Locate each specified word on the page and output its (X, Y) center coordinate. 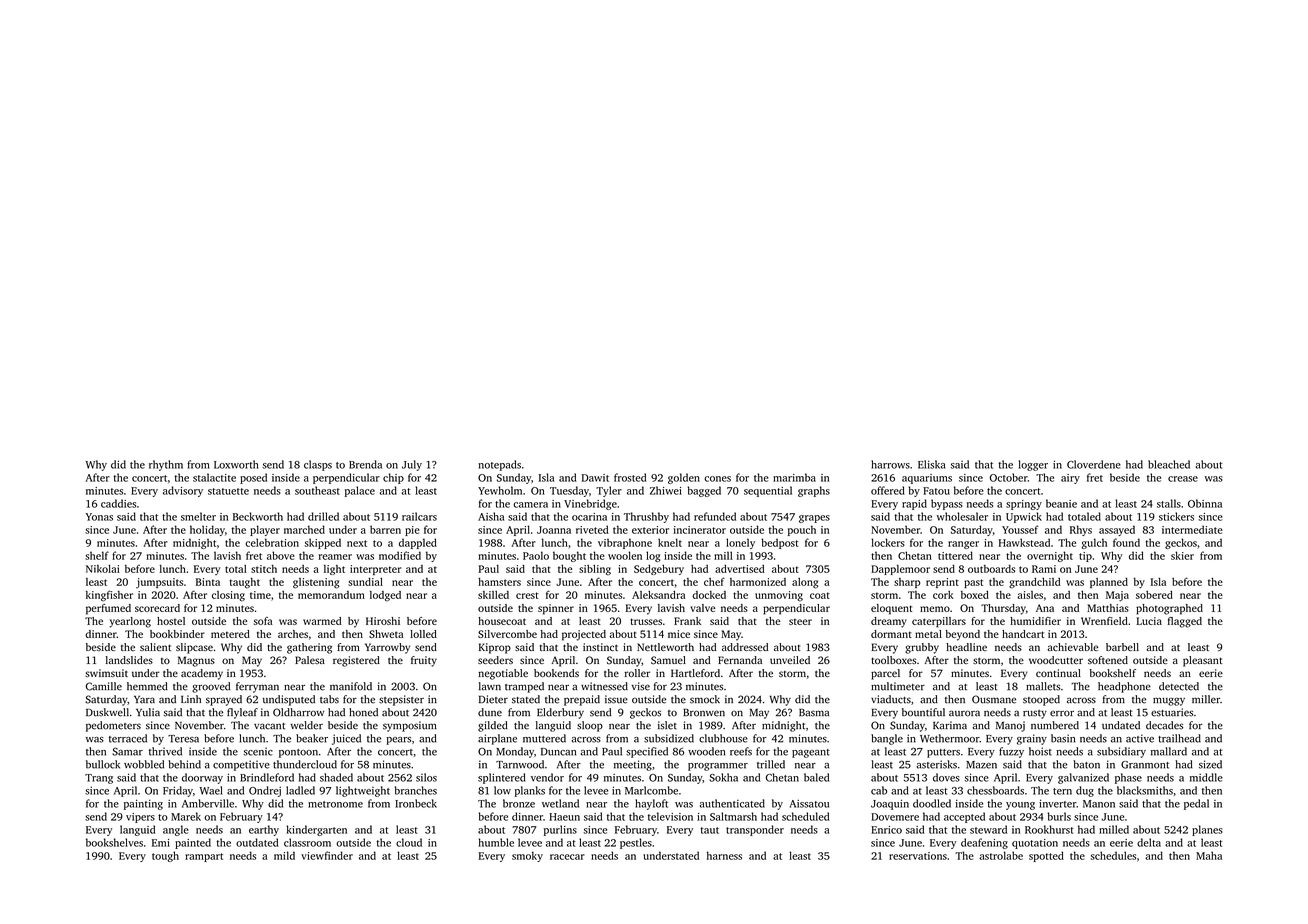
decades (1164, 725)
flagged (1185, 622)
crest (527, 595)
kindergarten (316, 830)
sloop (590, 726)
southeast (317, 490)
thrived (165, 751)
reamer (335, 557)
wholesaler (962, 516)
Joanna (554, 530)
